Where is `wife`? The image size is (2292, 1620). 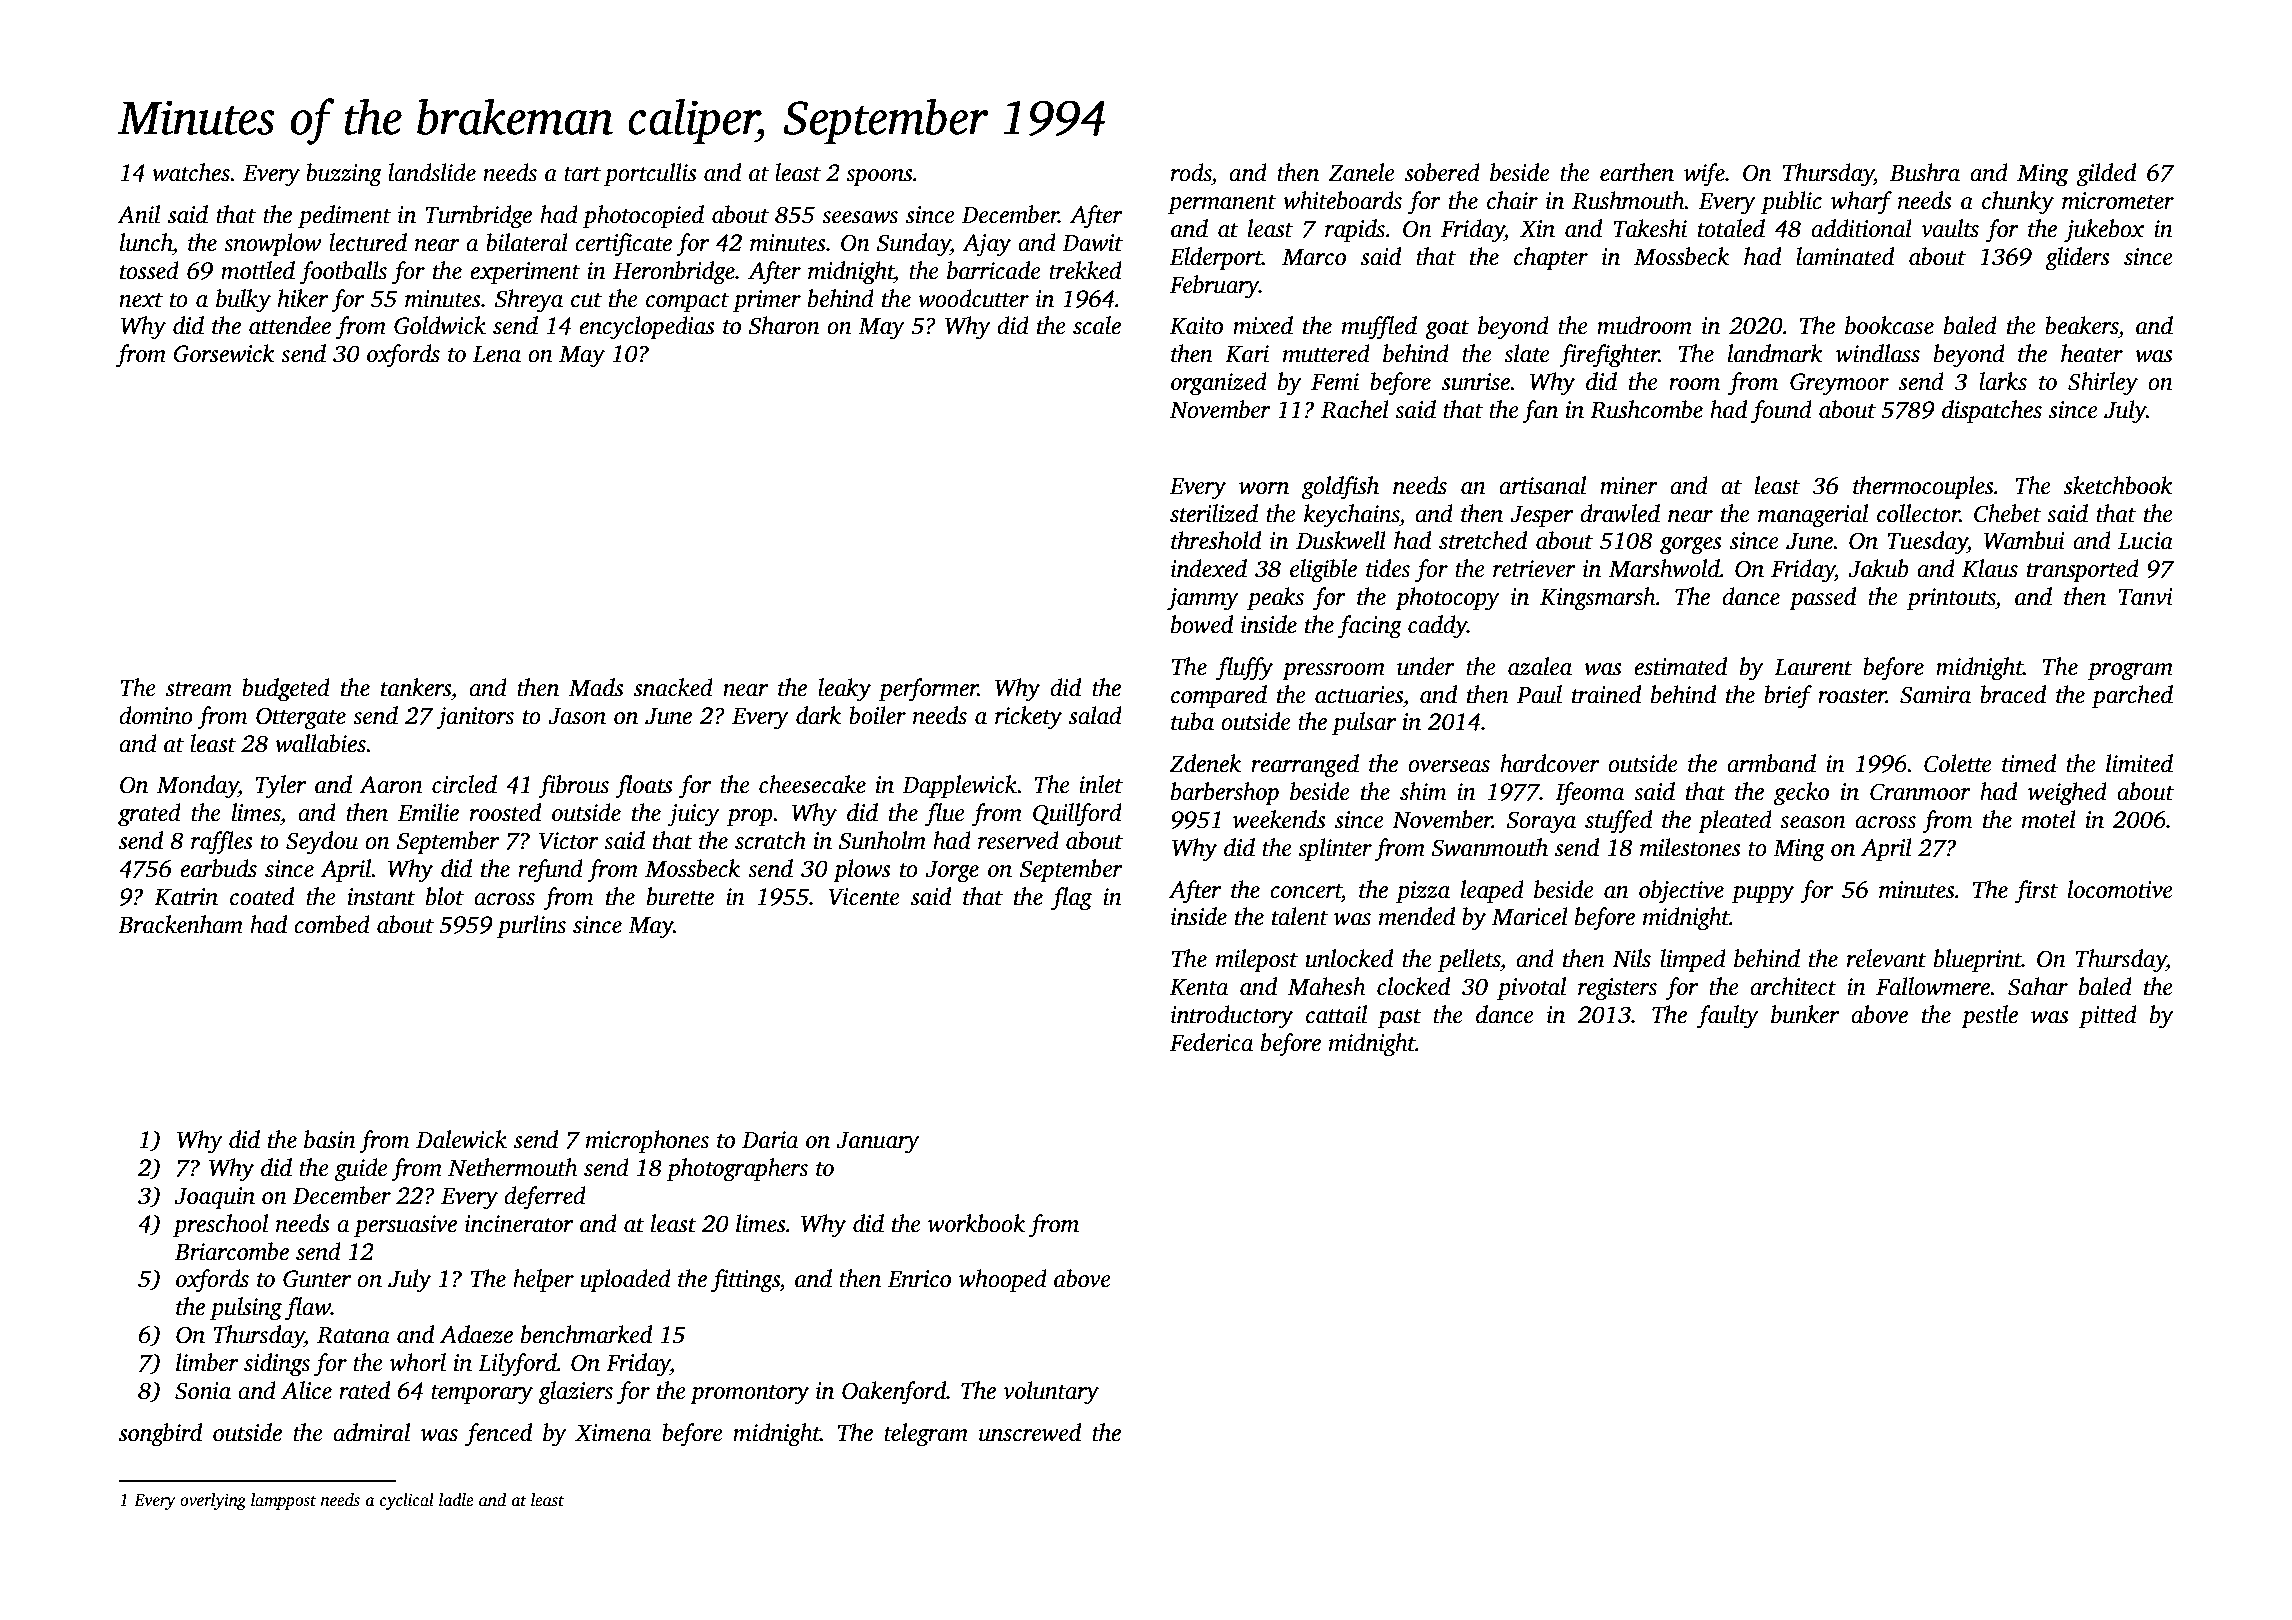 wife is located at coordinates (1704, 175).
